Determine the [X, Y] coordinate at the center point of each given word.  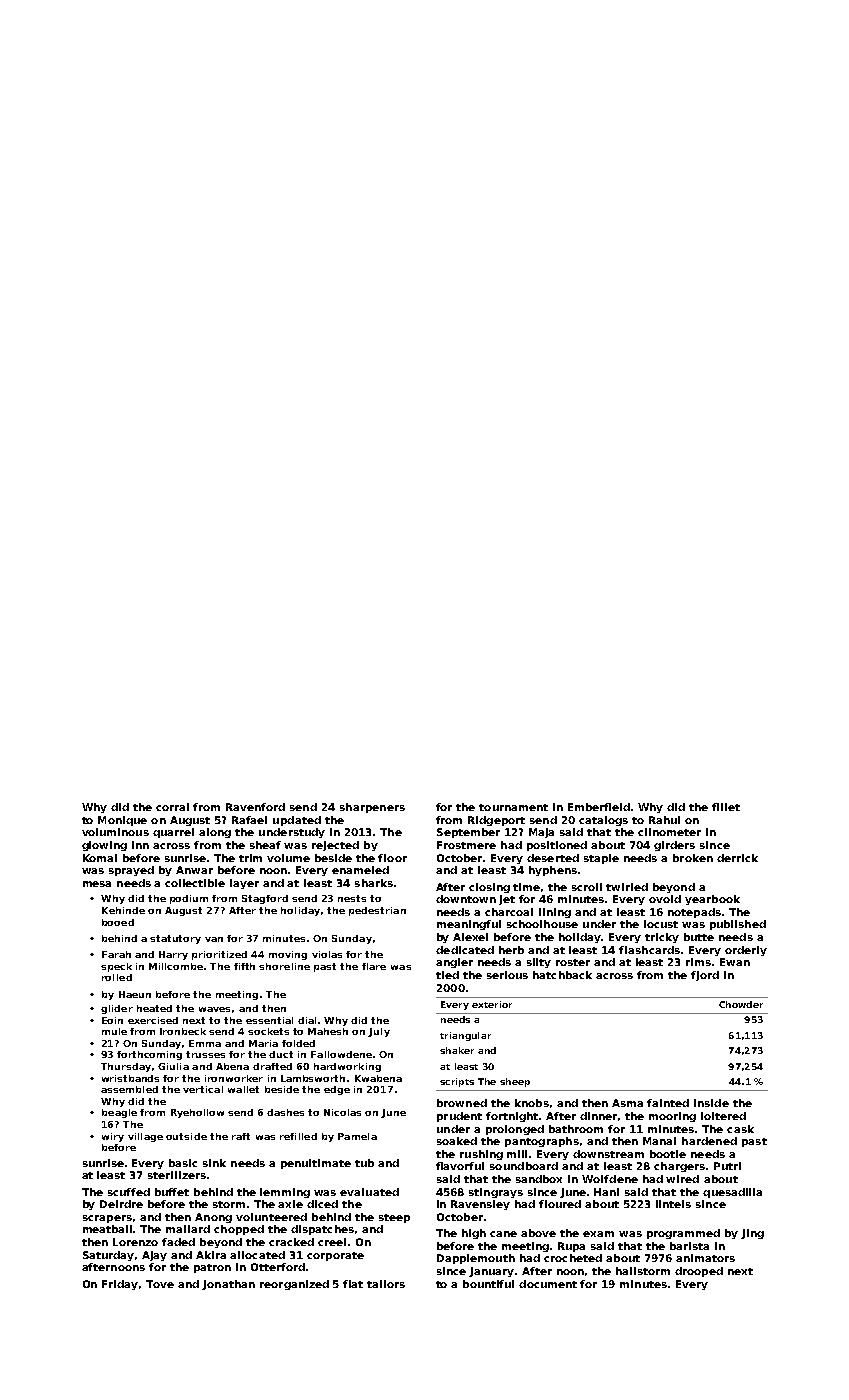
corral [172, 807]
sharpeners [372, 808]
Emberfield [599, 807]
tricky [662, 938]
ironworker [234, 1078]
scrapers [107, 1219]
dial [307, 1020]
